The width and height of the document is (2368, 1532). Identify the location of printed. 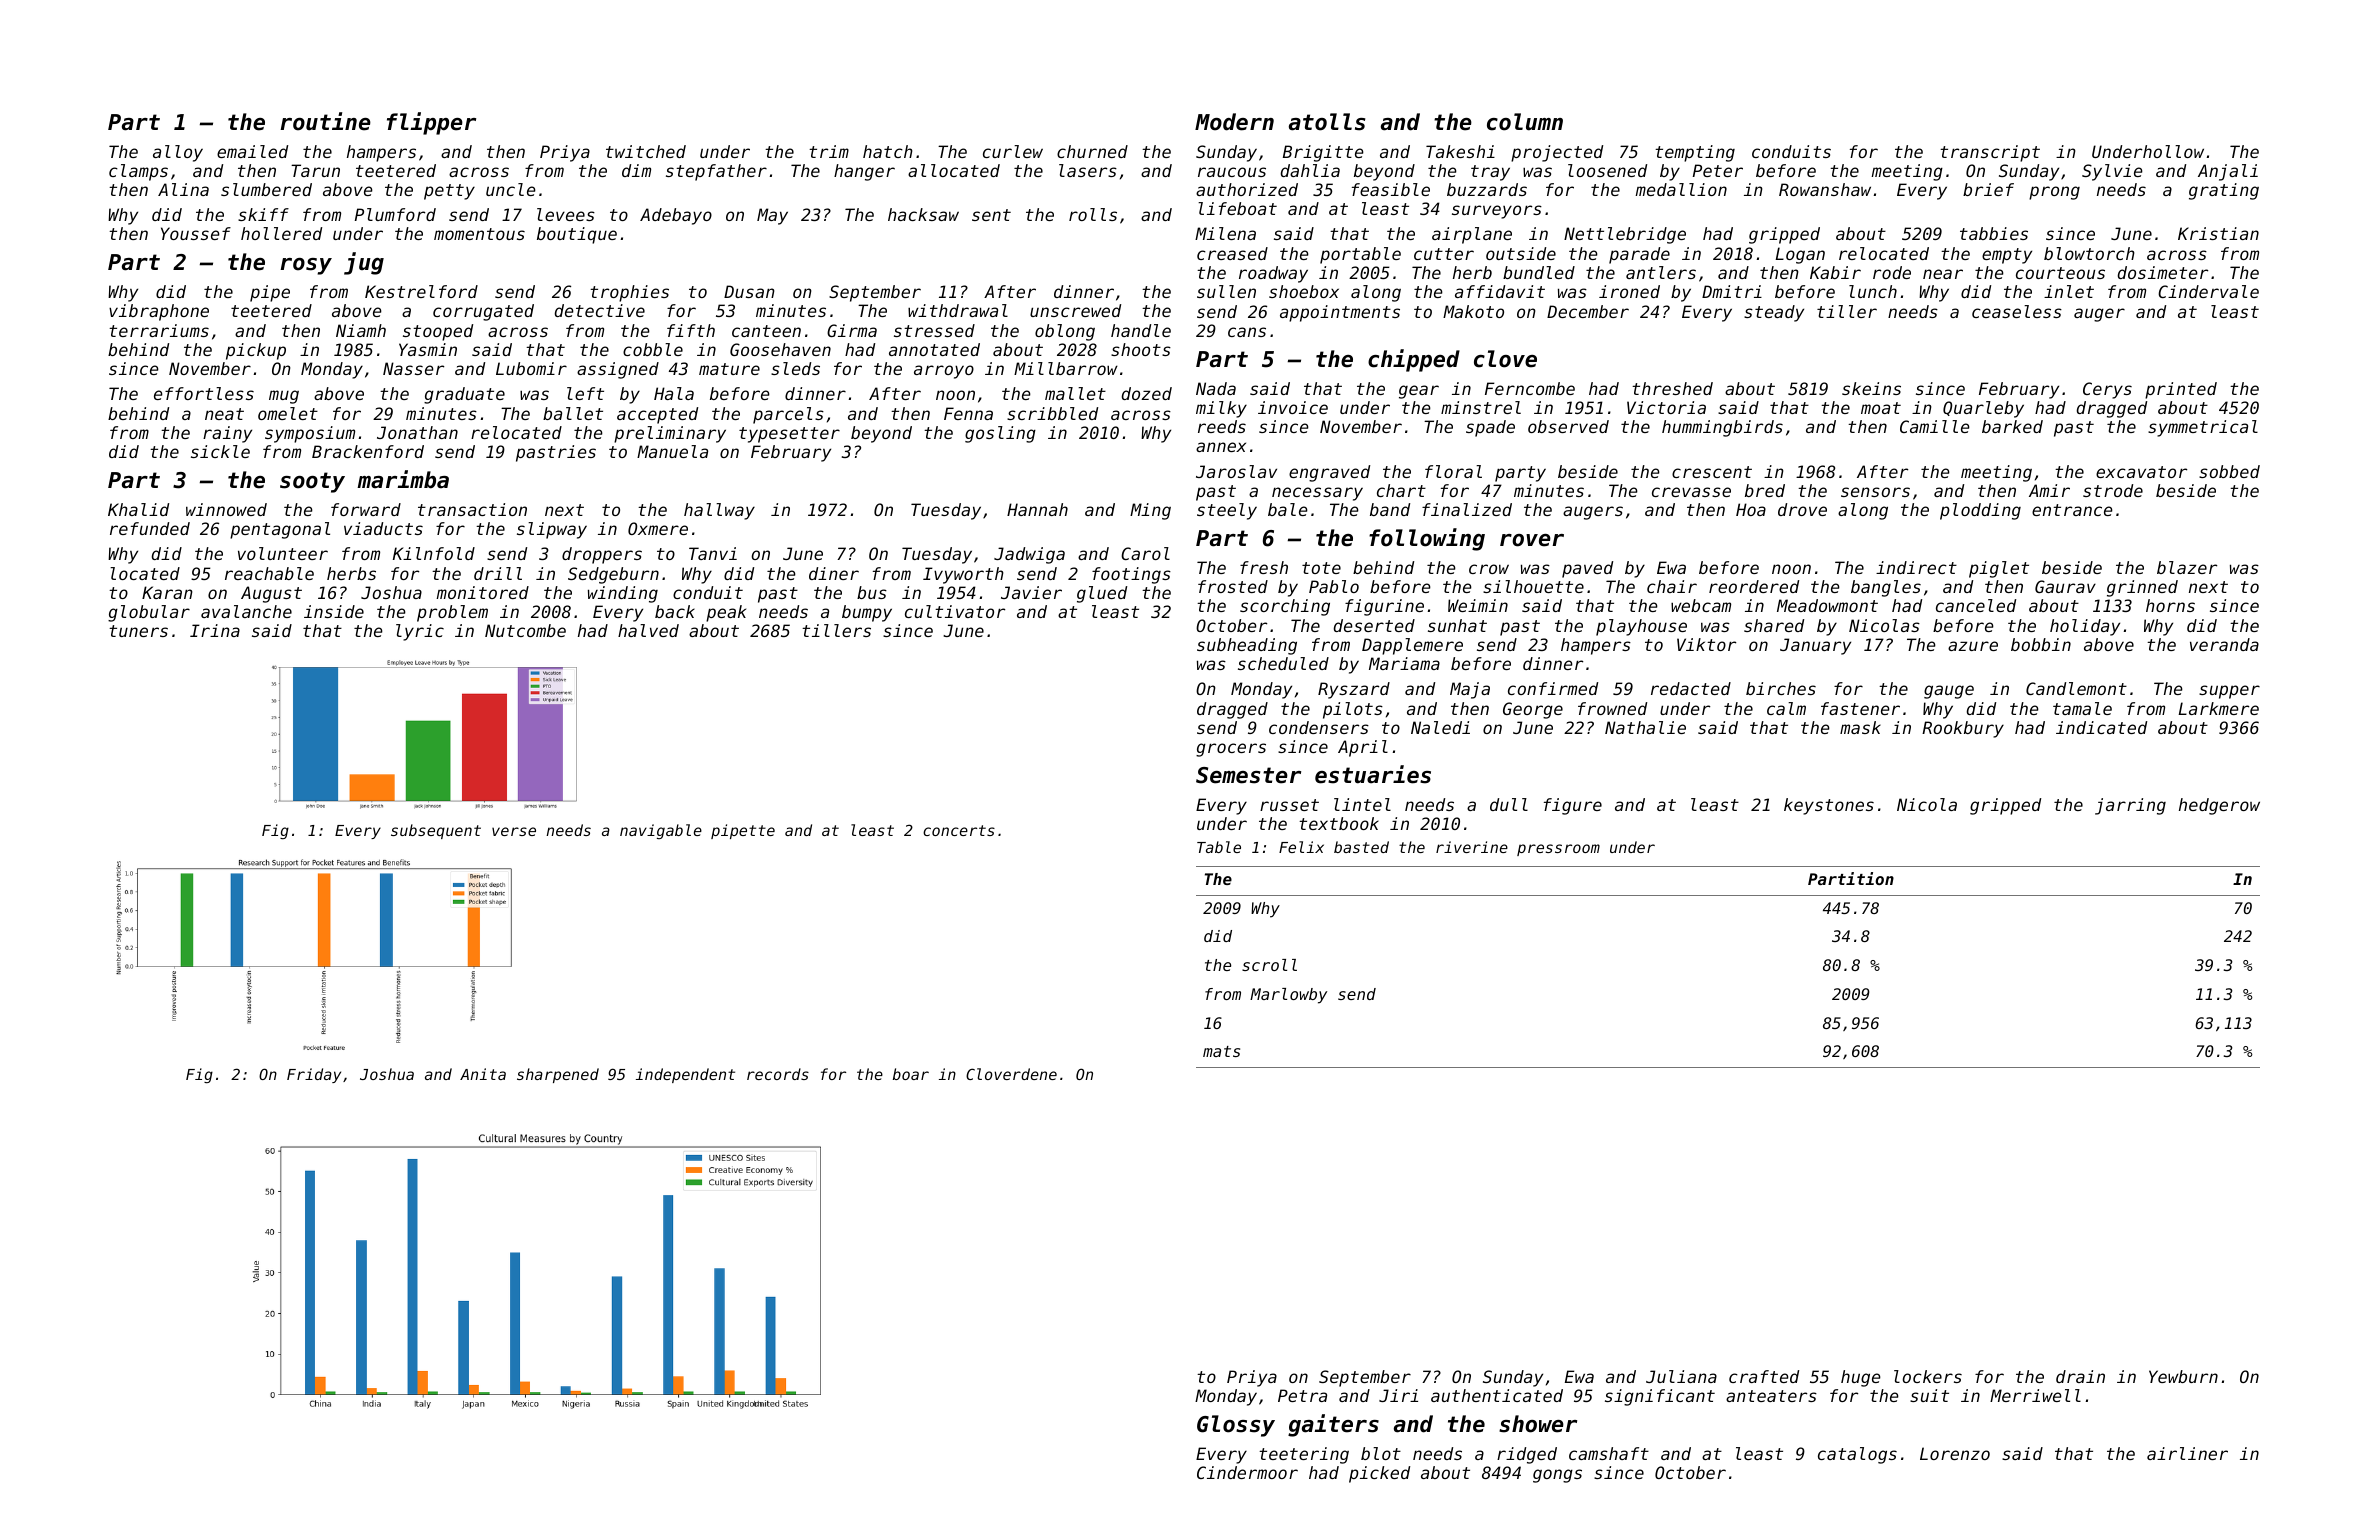
(2181, 390).
